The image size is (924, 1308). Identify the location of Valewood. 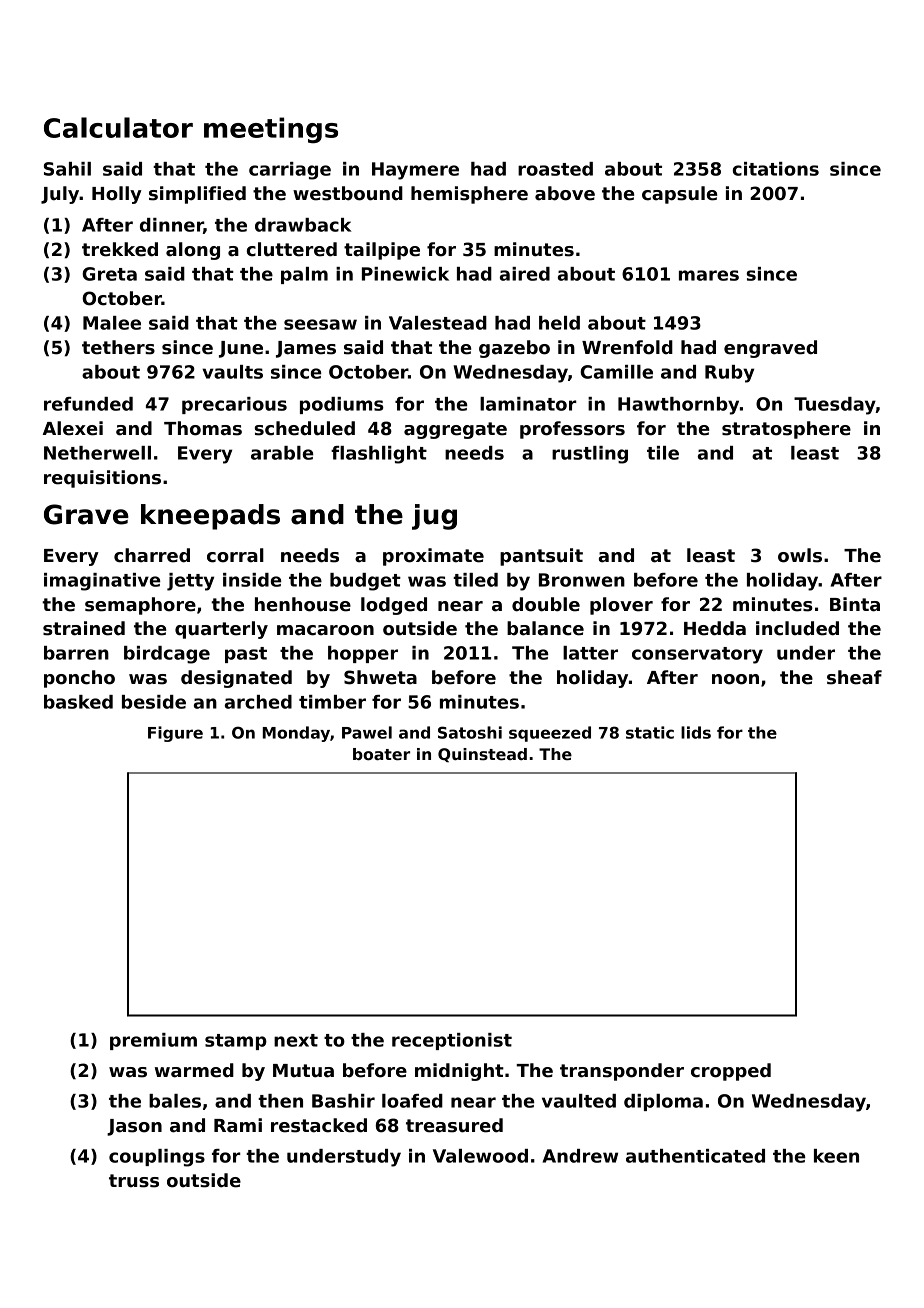
(480, 1156).
